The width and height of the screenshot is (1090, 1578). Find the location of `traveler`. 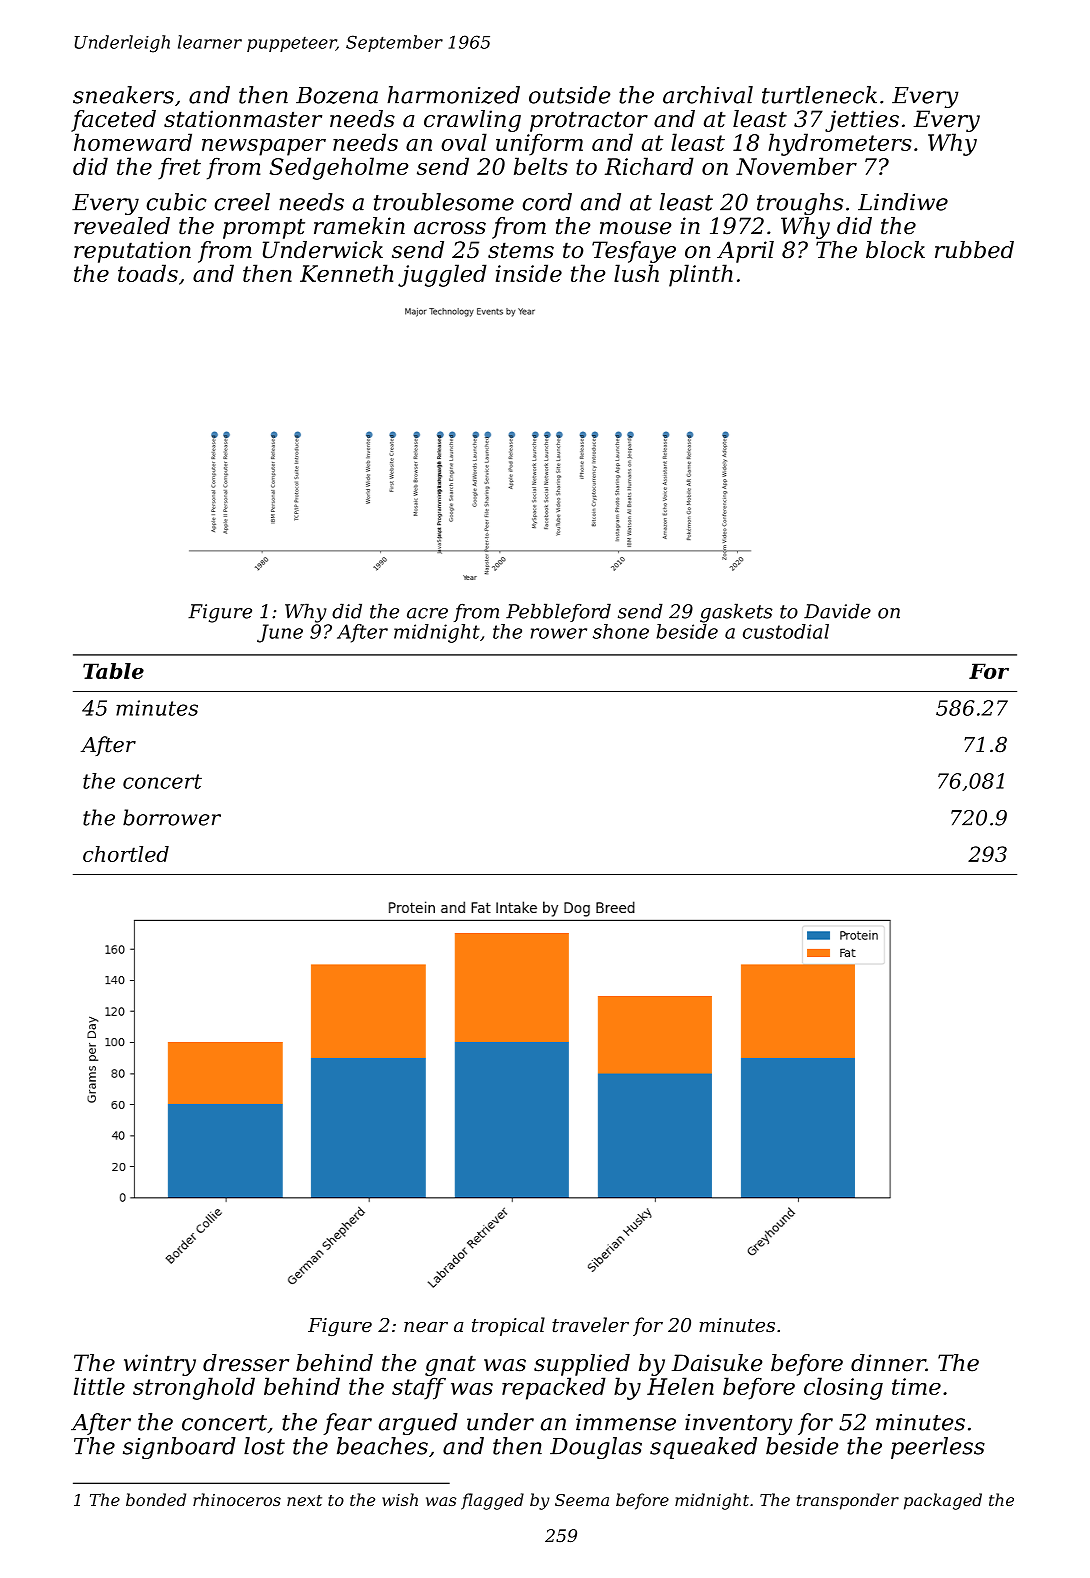

traveler is located at coordinates (590, 1324).
